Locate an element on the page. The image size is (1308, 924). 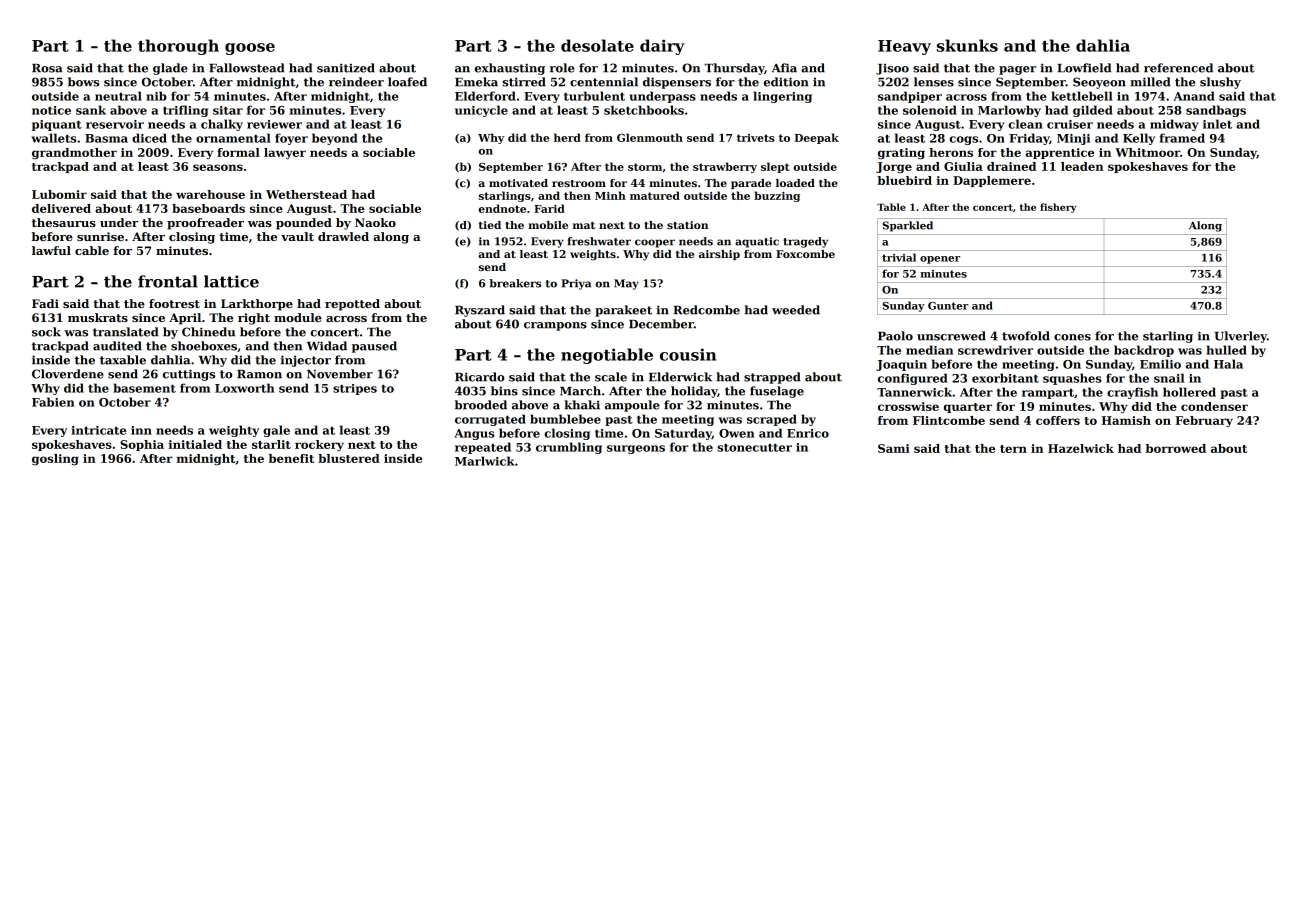
Marlwick is located at coordinates (485, 461).
